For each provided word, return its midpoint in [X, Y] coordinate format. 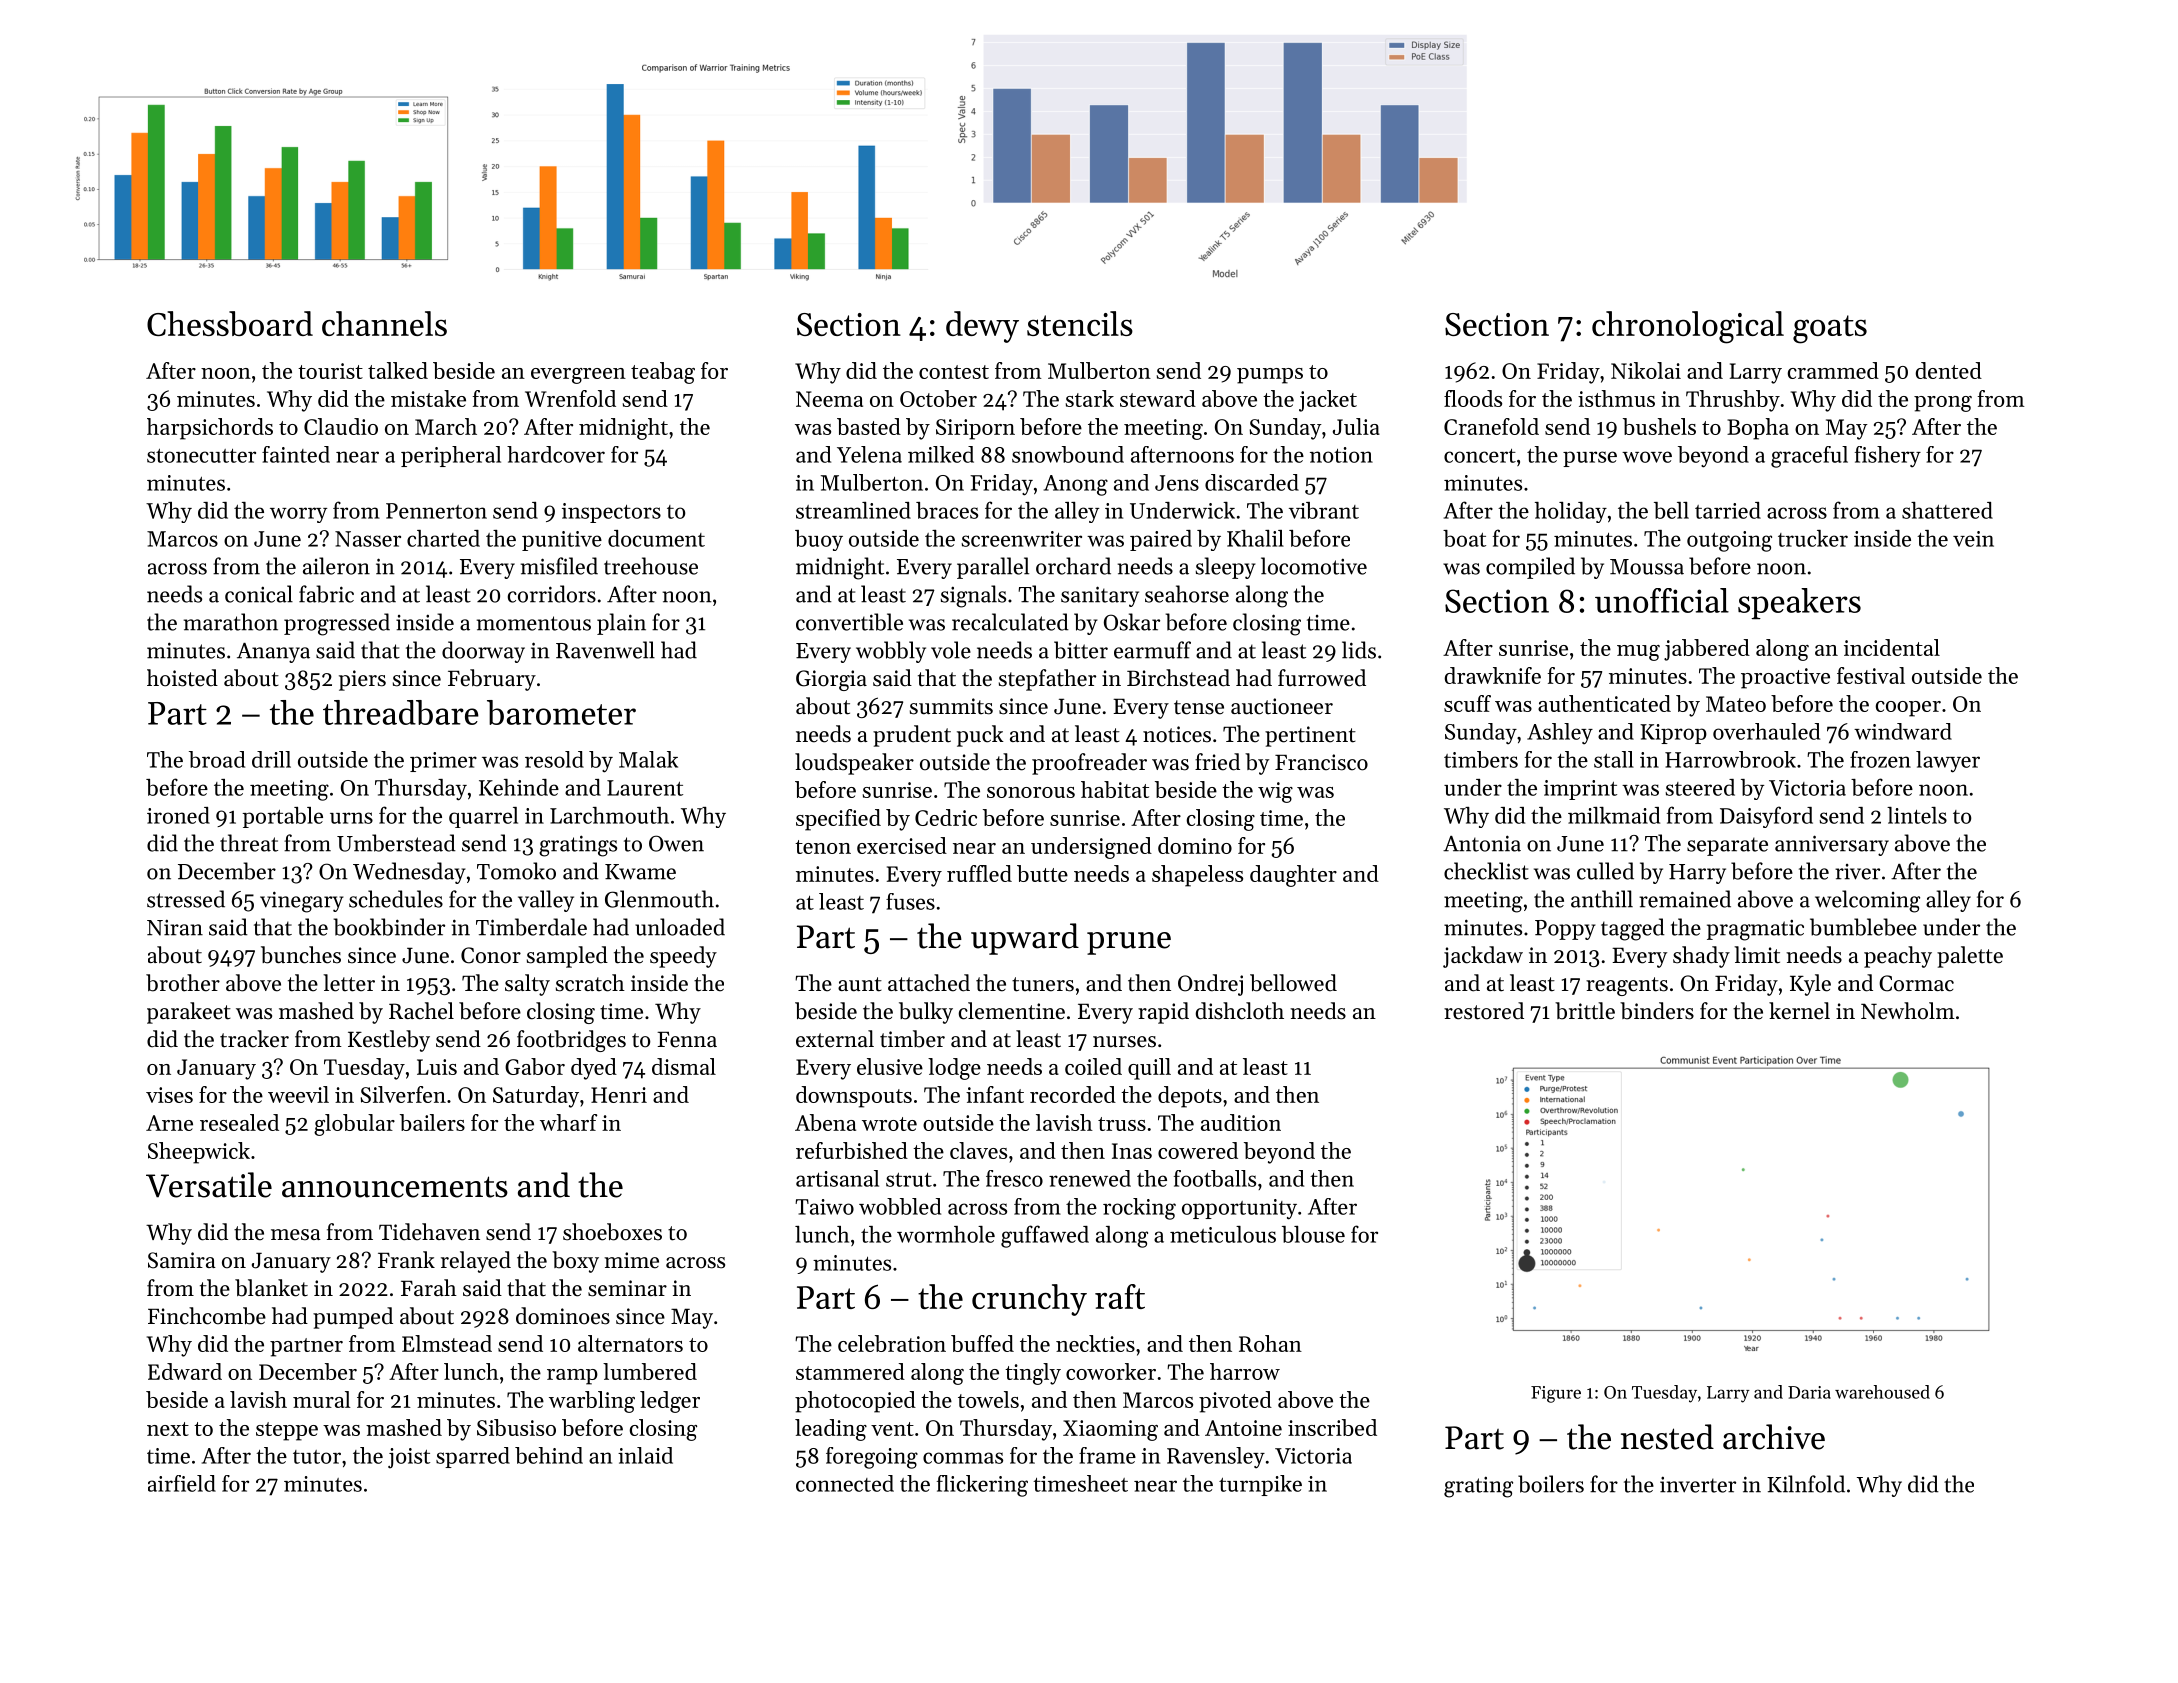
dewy [982, 327]
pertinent [1310, 736]
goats [1830, 329]
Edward [185, 1371]
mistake [428, 398]
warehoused [1882, 1392]
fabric [326, 594]
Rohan [1270, 1343]
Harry [1697, 874]
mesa [296, 1235]
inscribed [1332, 1427]
